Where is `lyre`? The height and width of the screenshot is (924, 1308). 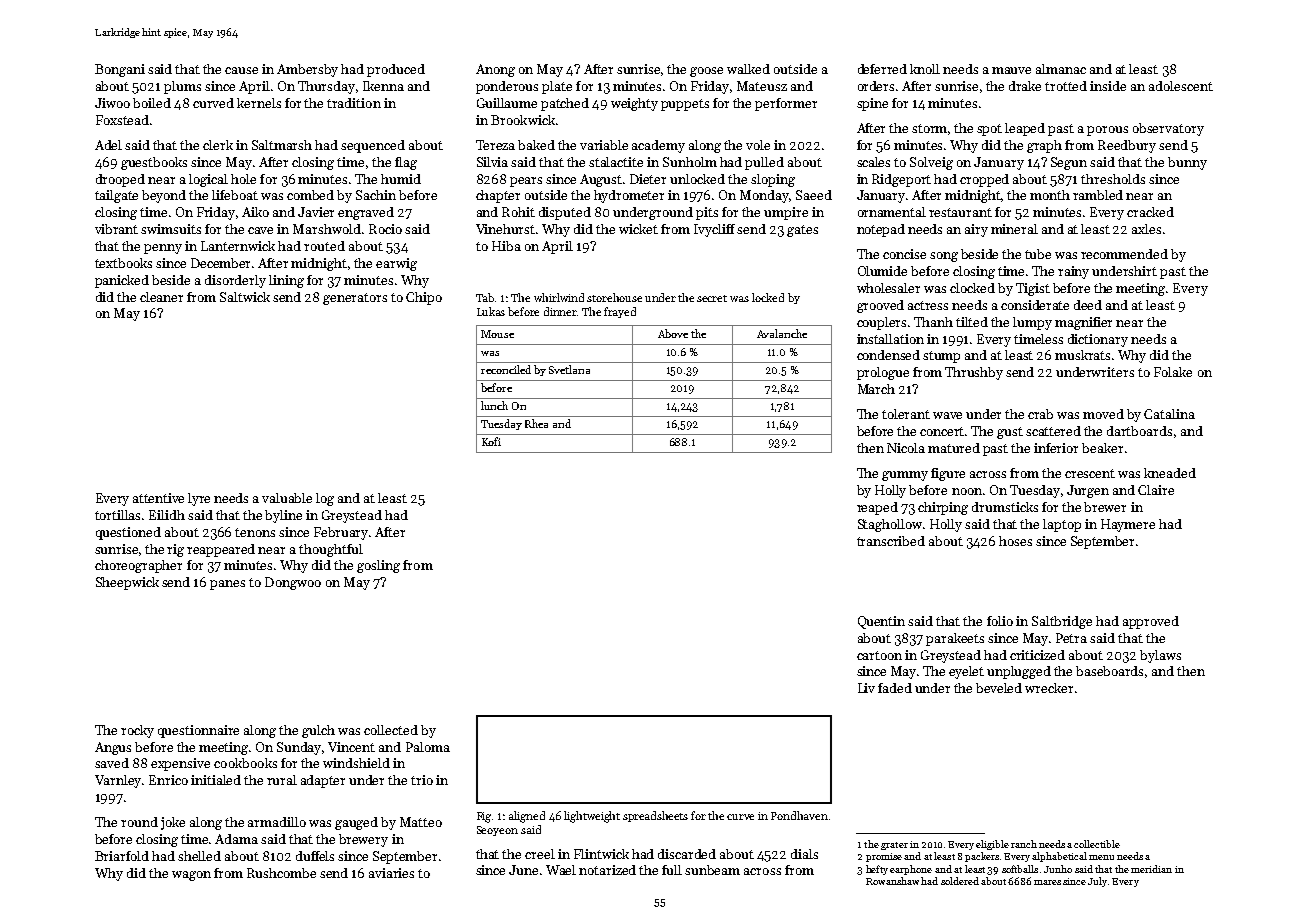 lyre is located at coordinates (199, 499).
